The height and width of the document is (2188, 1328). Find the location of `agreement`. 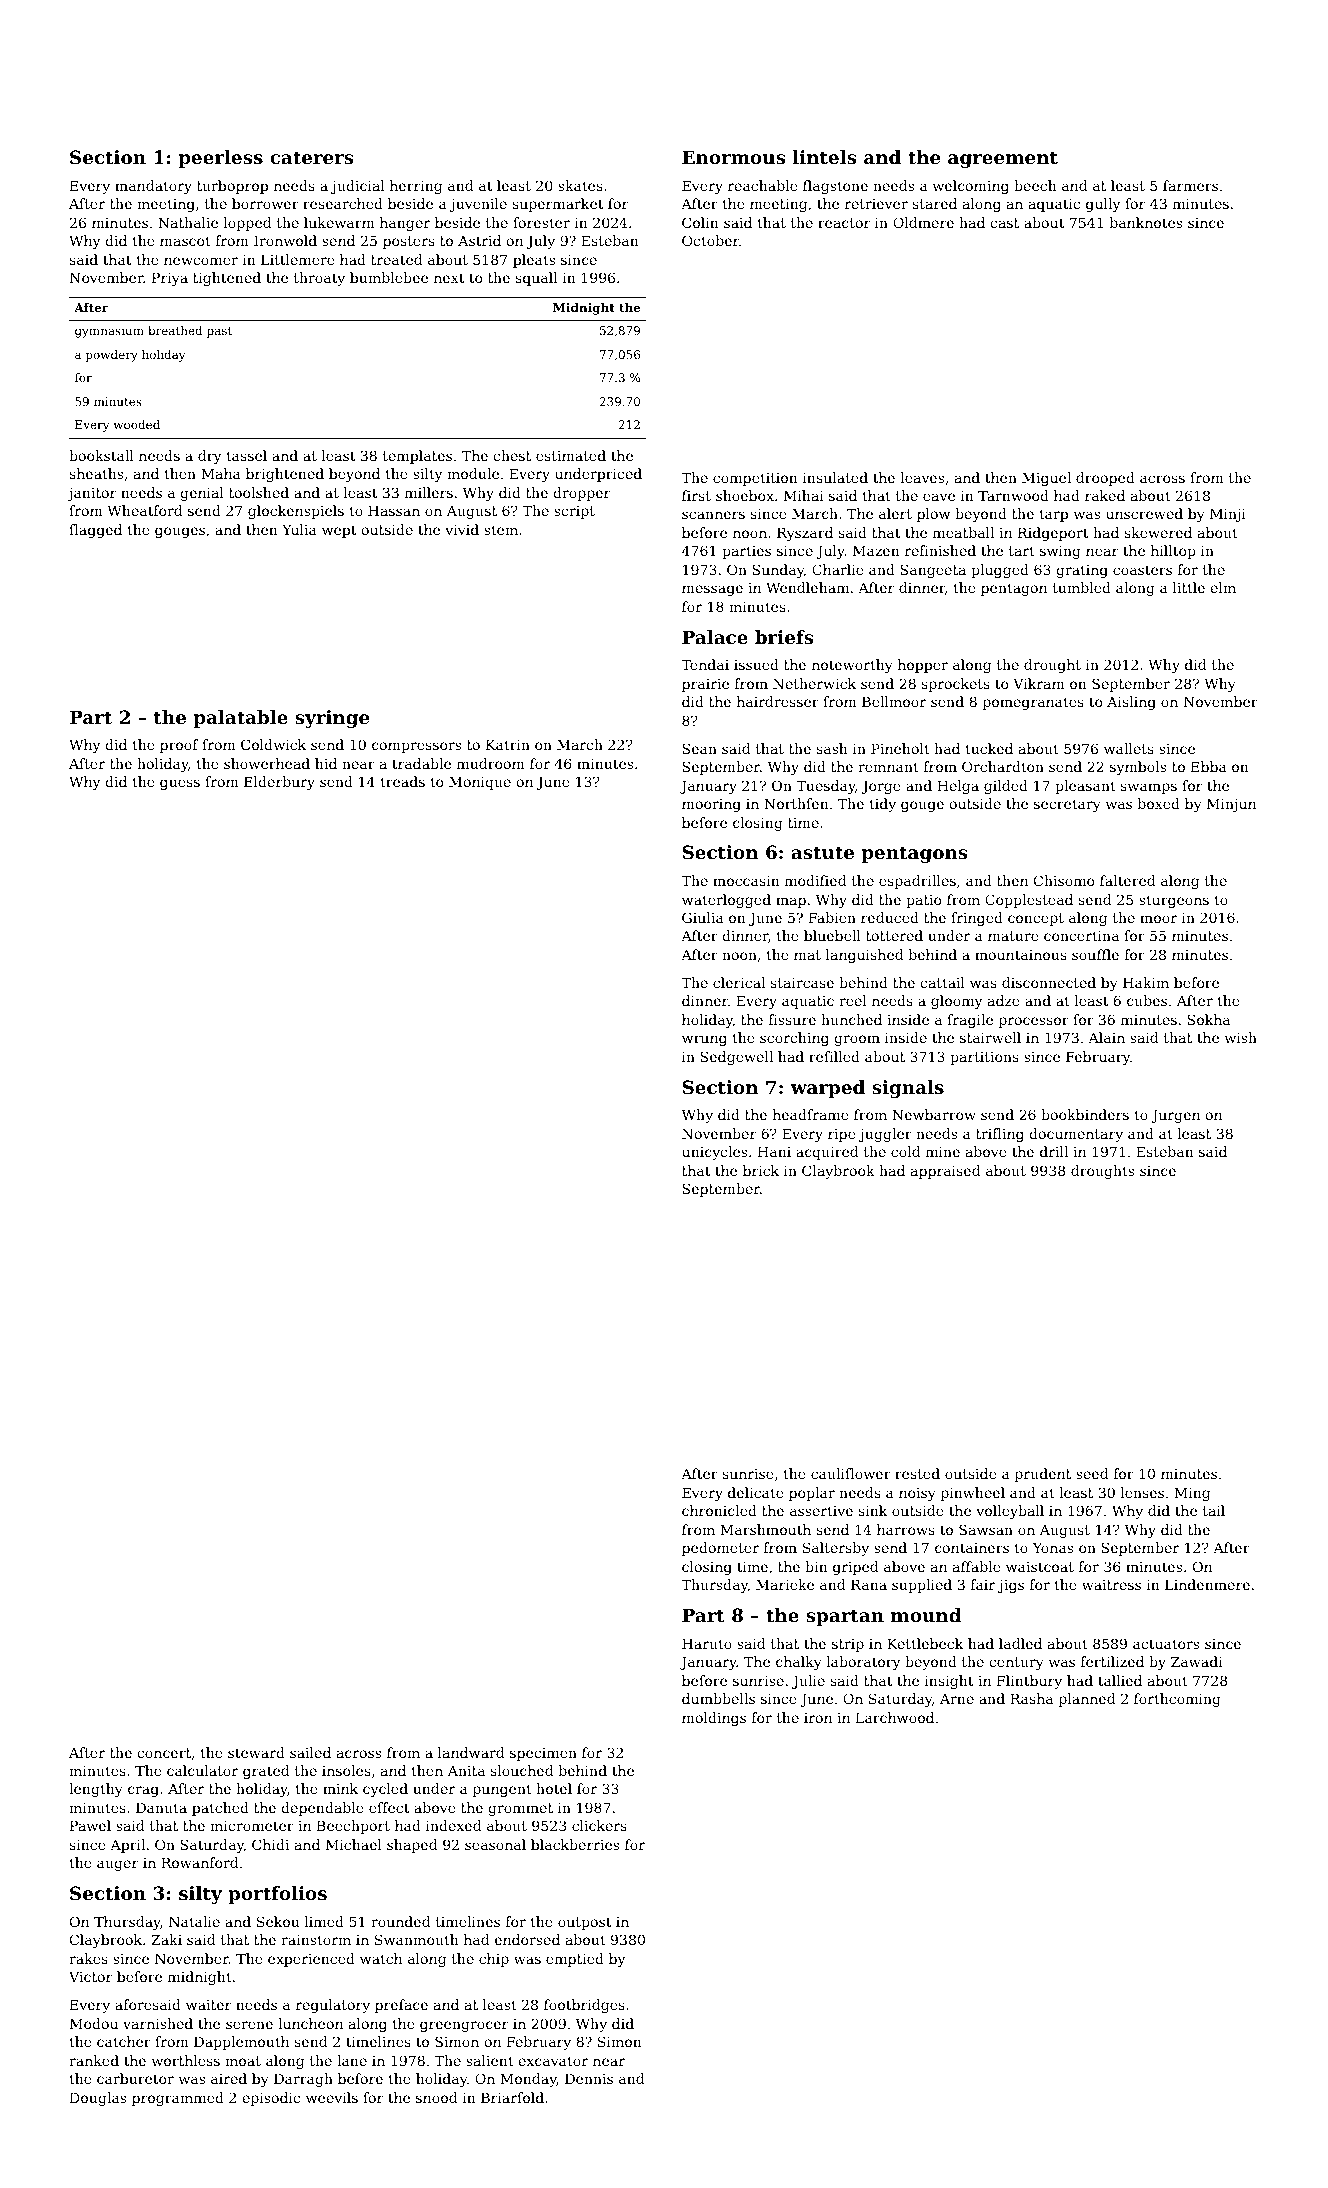

agreement is located at coordinates (1003, 159).
